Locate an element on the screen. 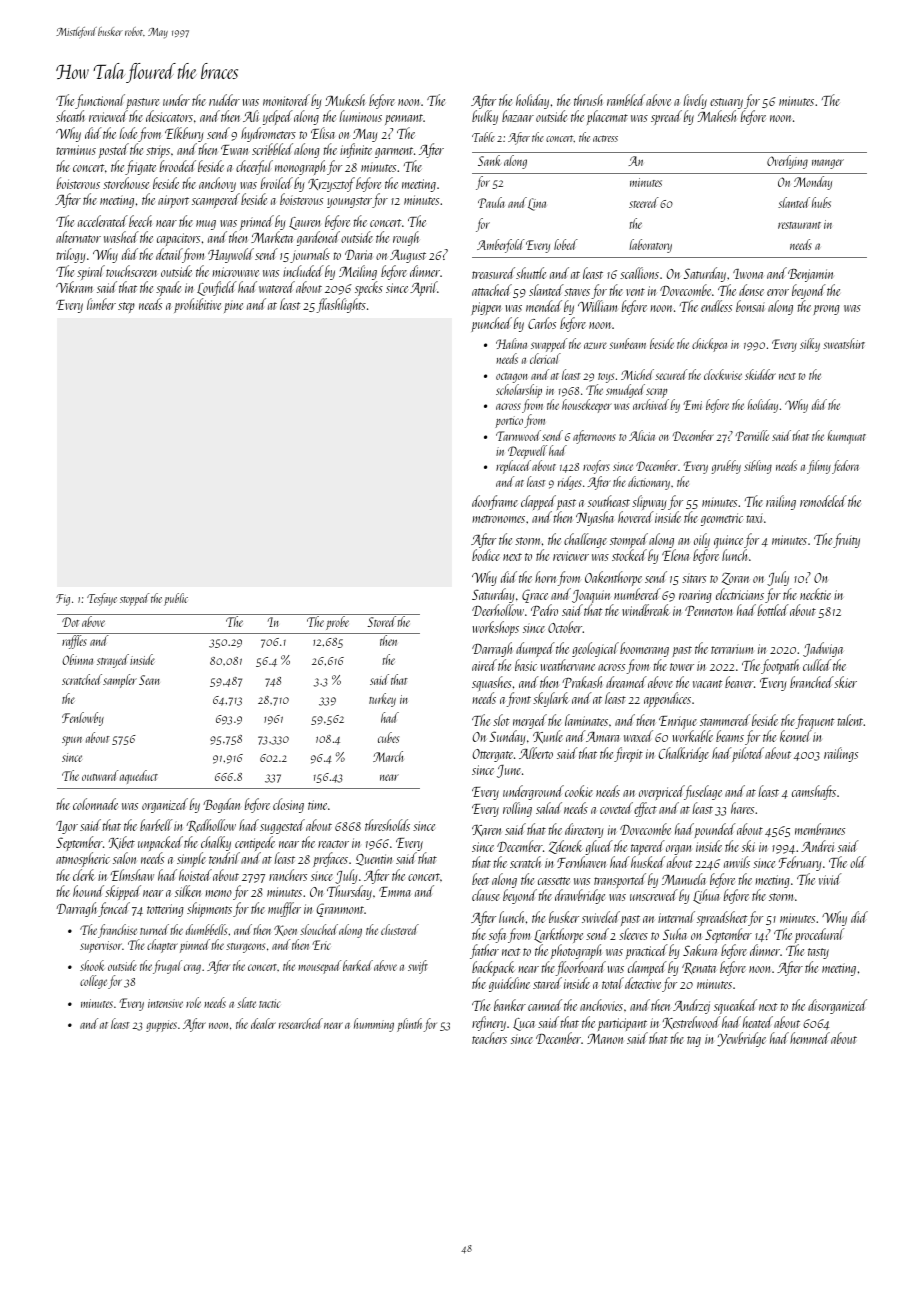 This screenshot has width=924, height=1308. guppies is located at coordinates (161, 1026).
